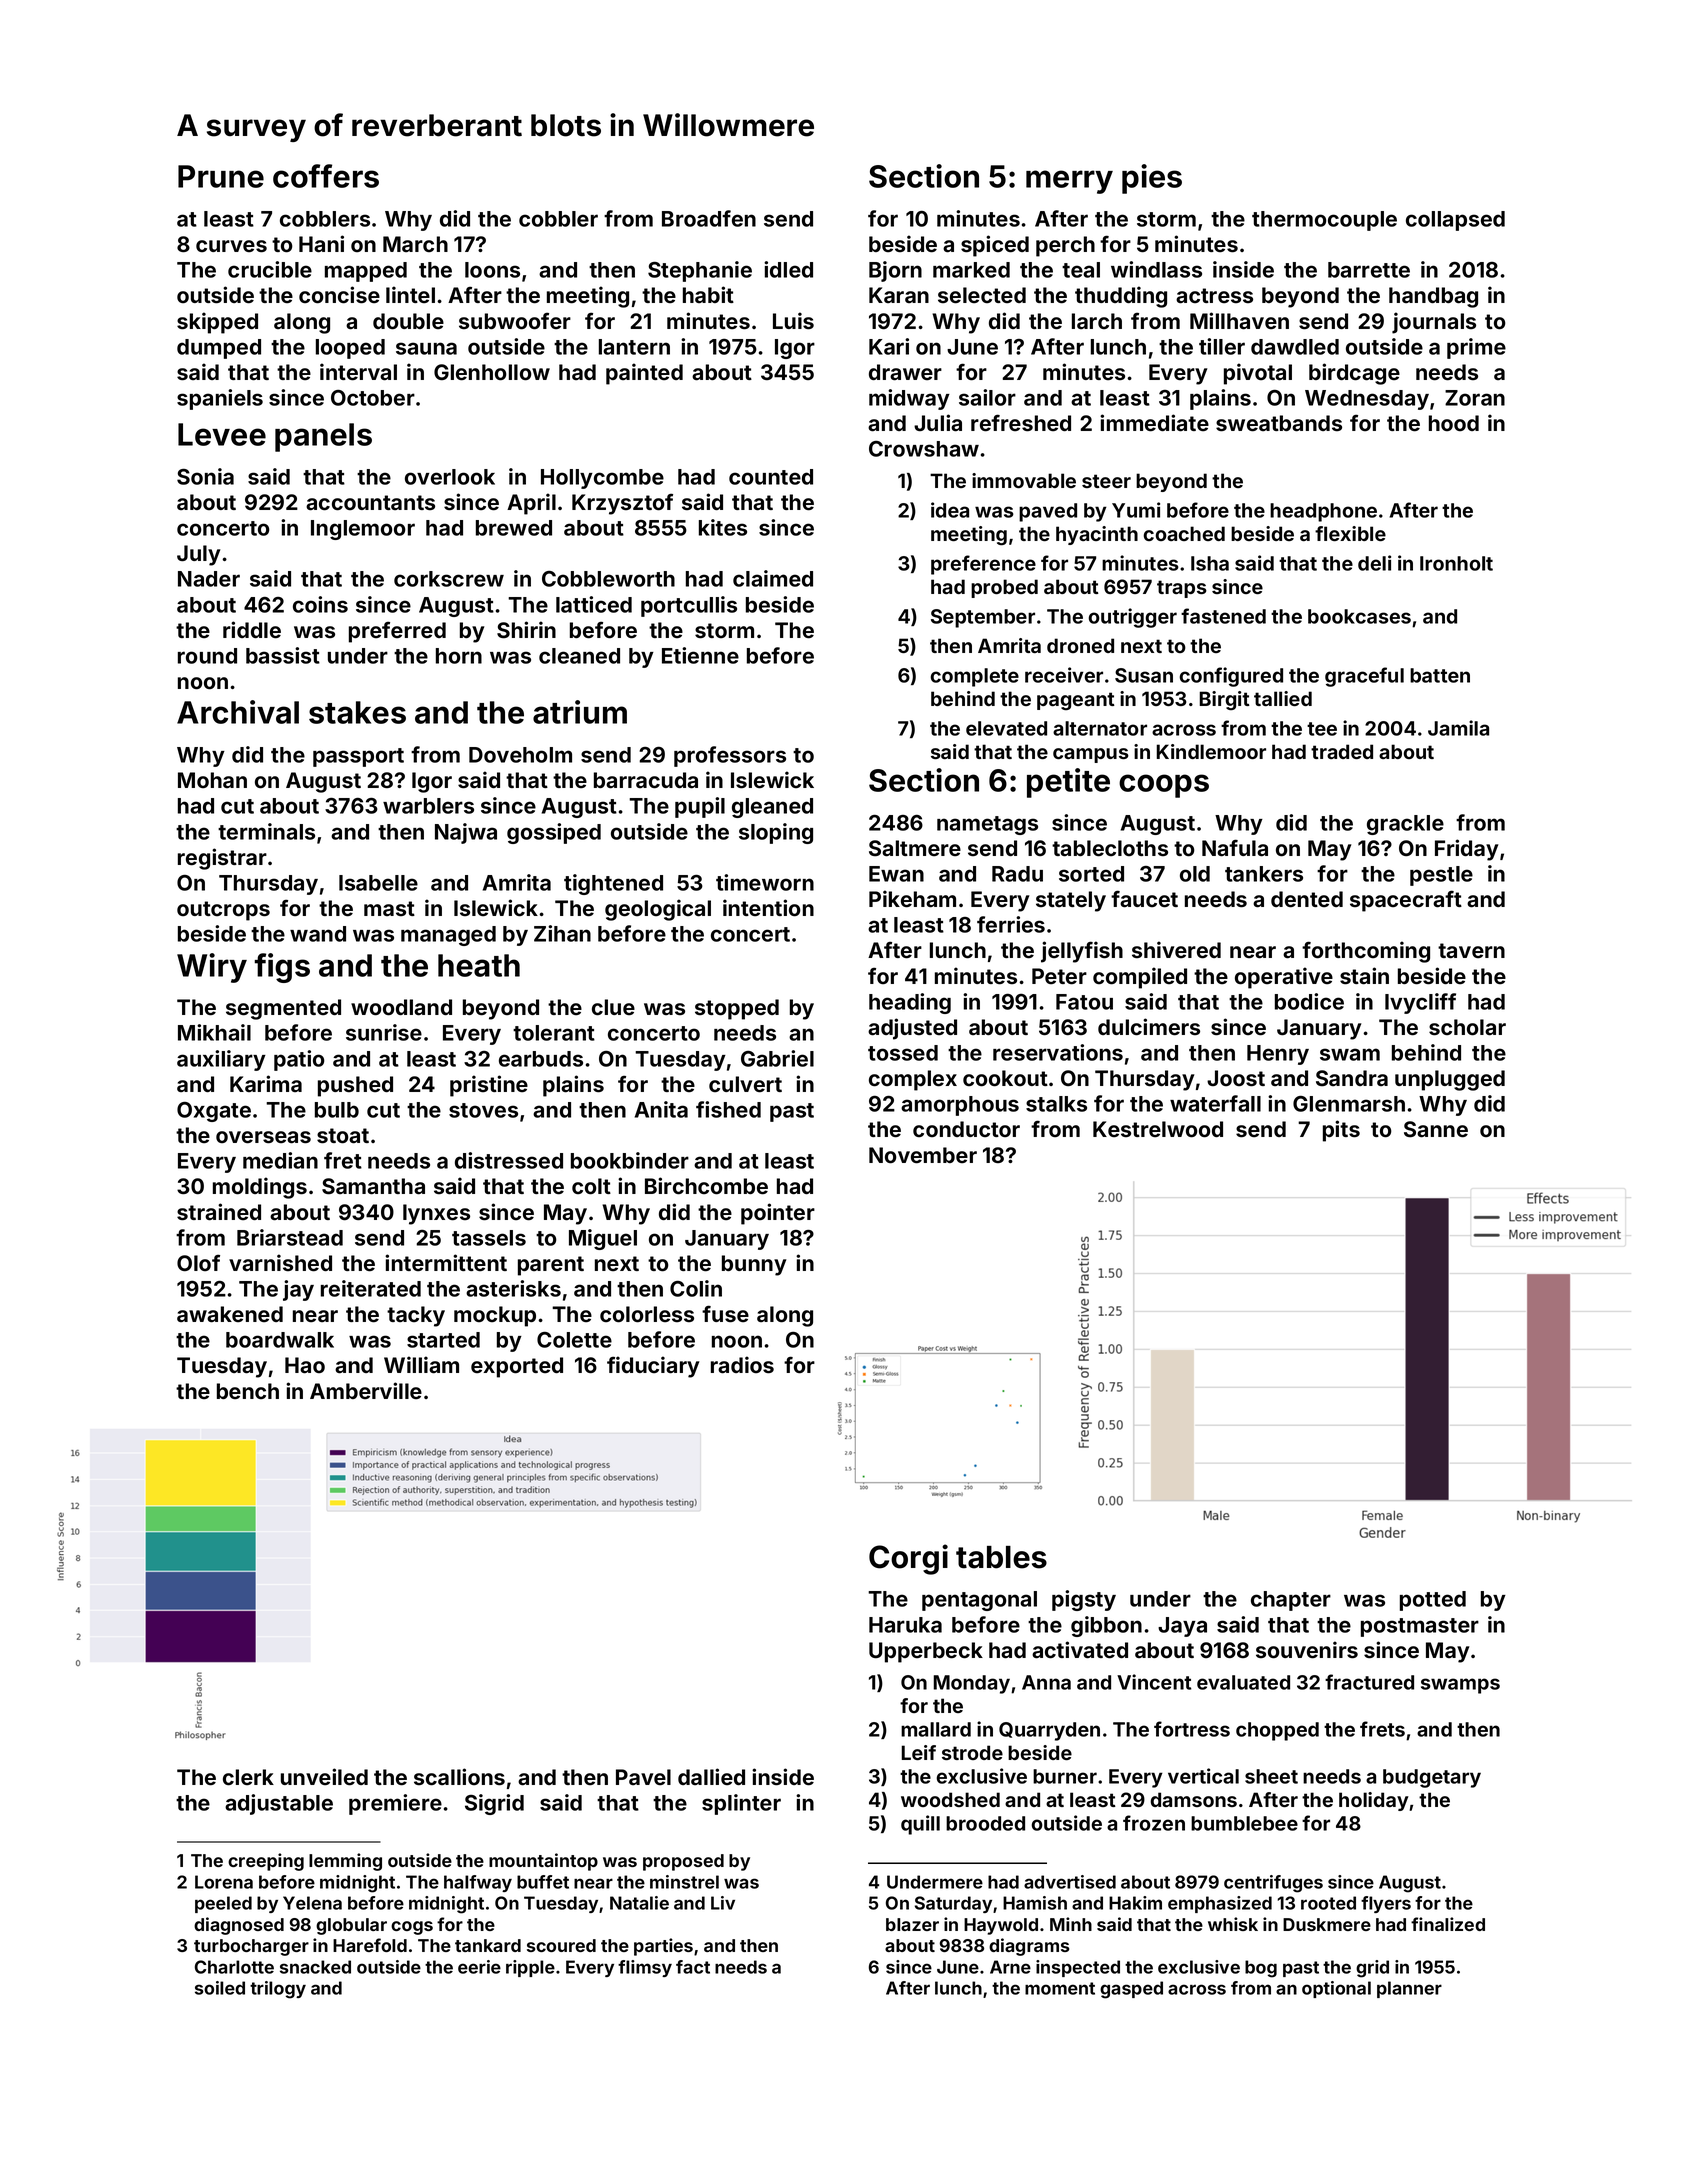 The width and height of the screenshot is (1683, 2178). What do you see at coordinates (326, 176) in the screenshot?
I see `coffers` at bounding box center [326, 176].
